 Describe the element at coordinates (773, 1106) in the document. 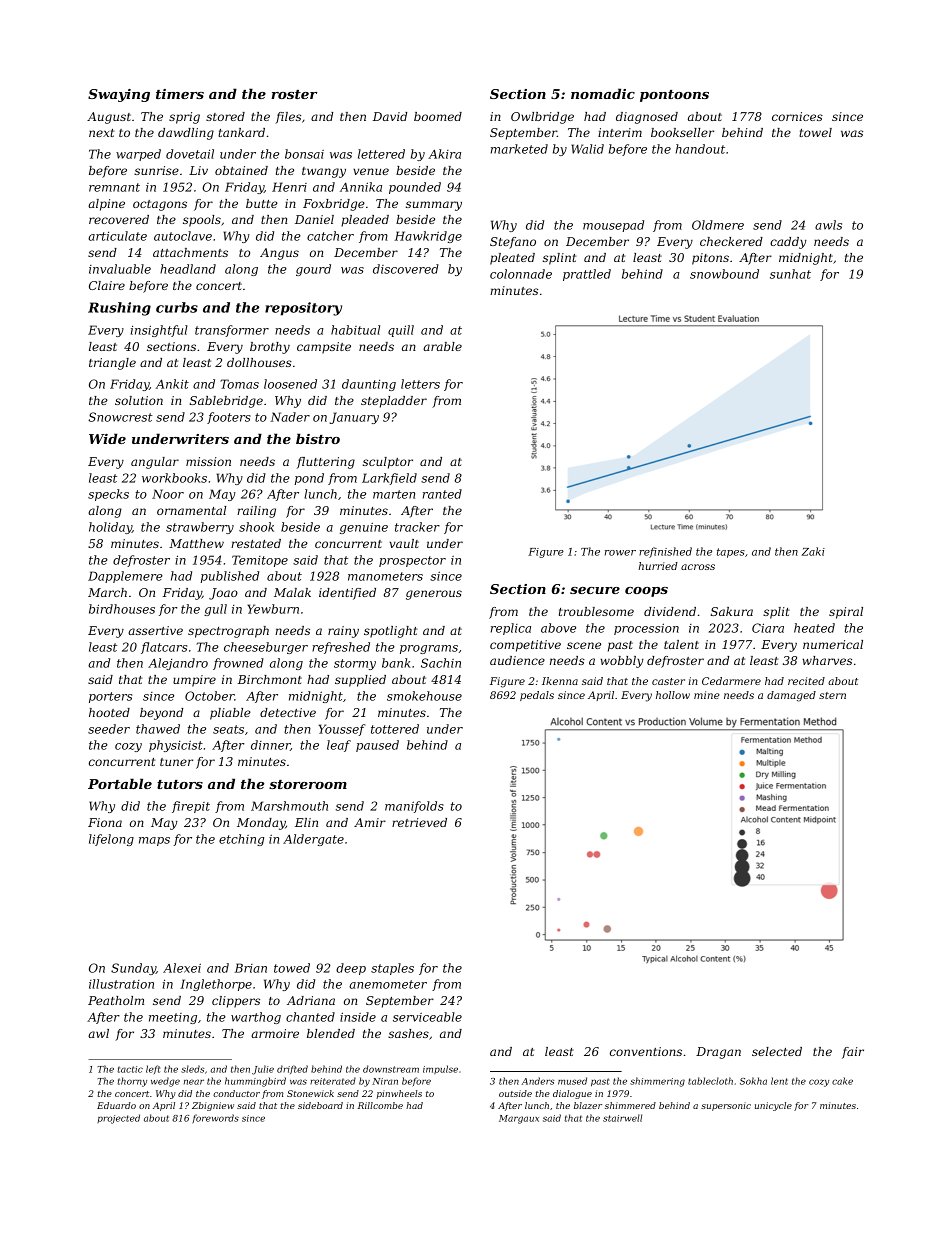

I see `unicycle` at that location.
